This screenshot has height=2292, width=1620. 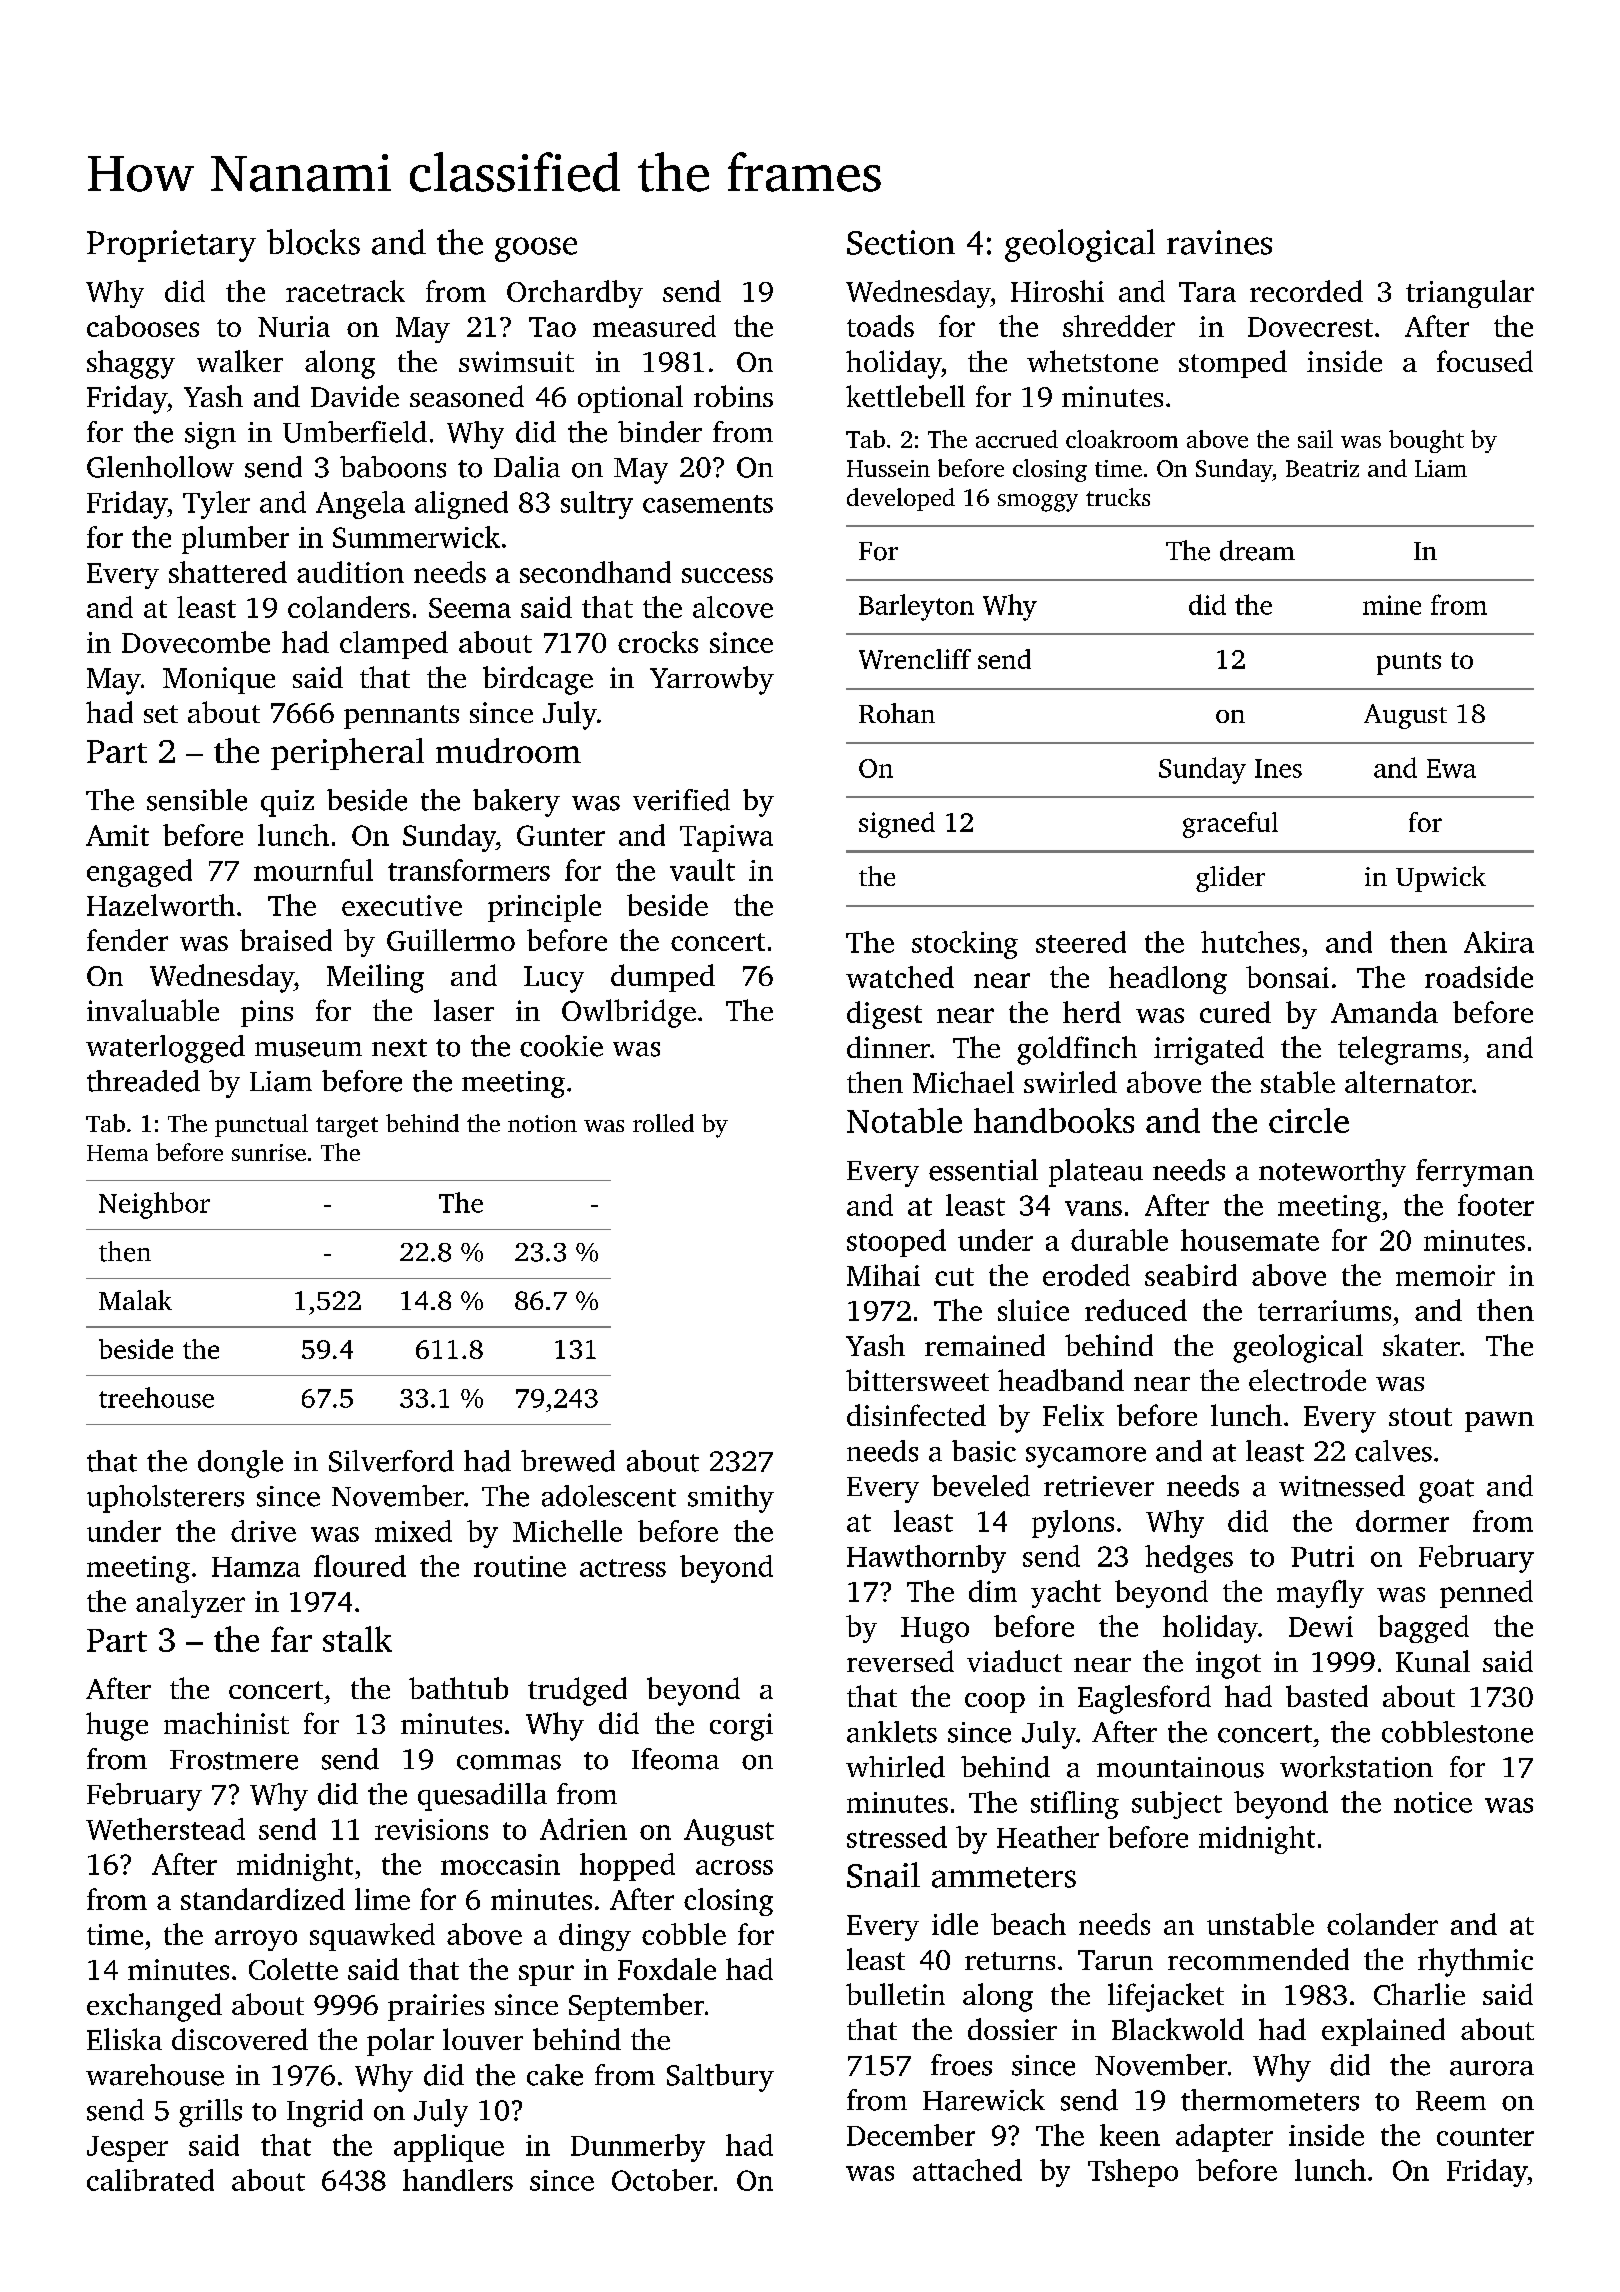 What do you see at coordinates (702, 870) in the screenshot?
I see `vault` at bounding box center [702, 870].
